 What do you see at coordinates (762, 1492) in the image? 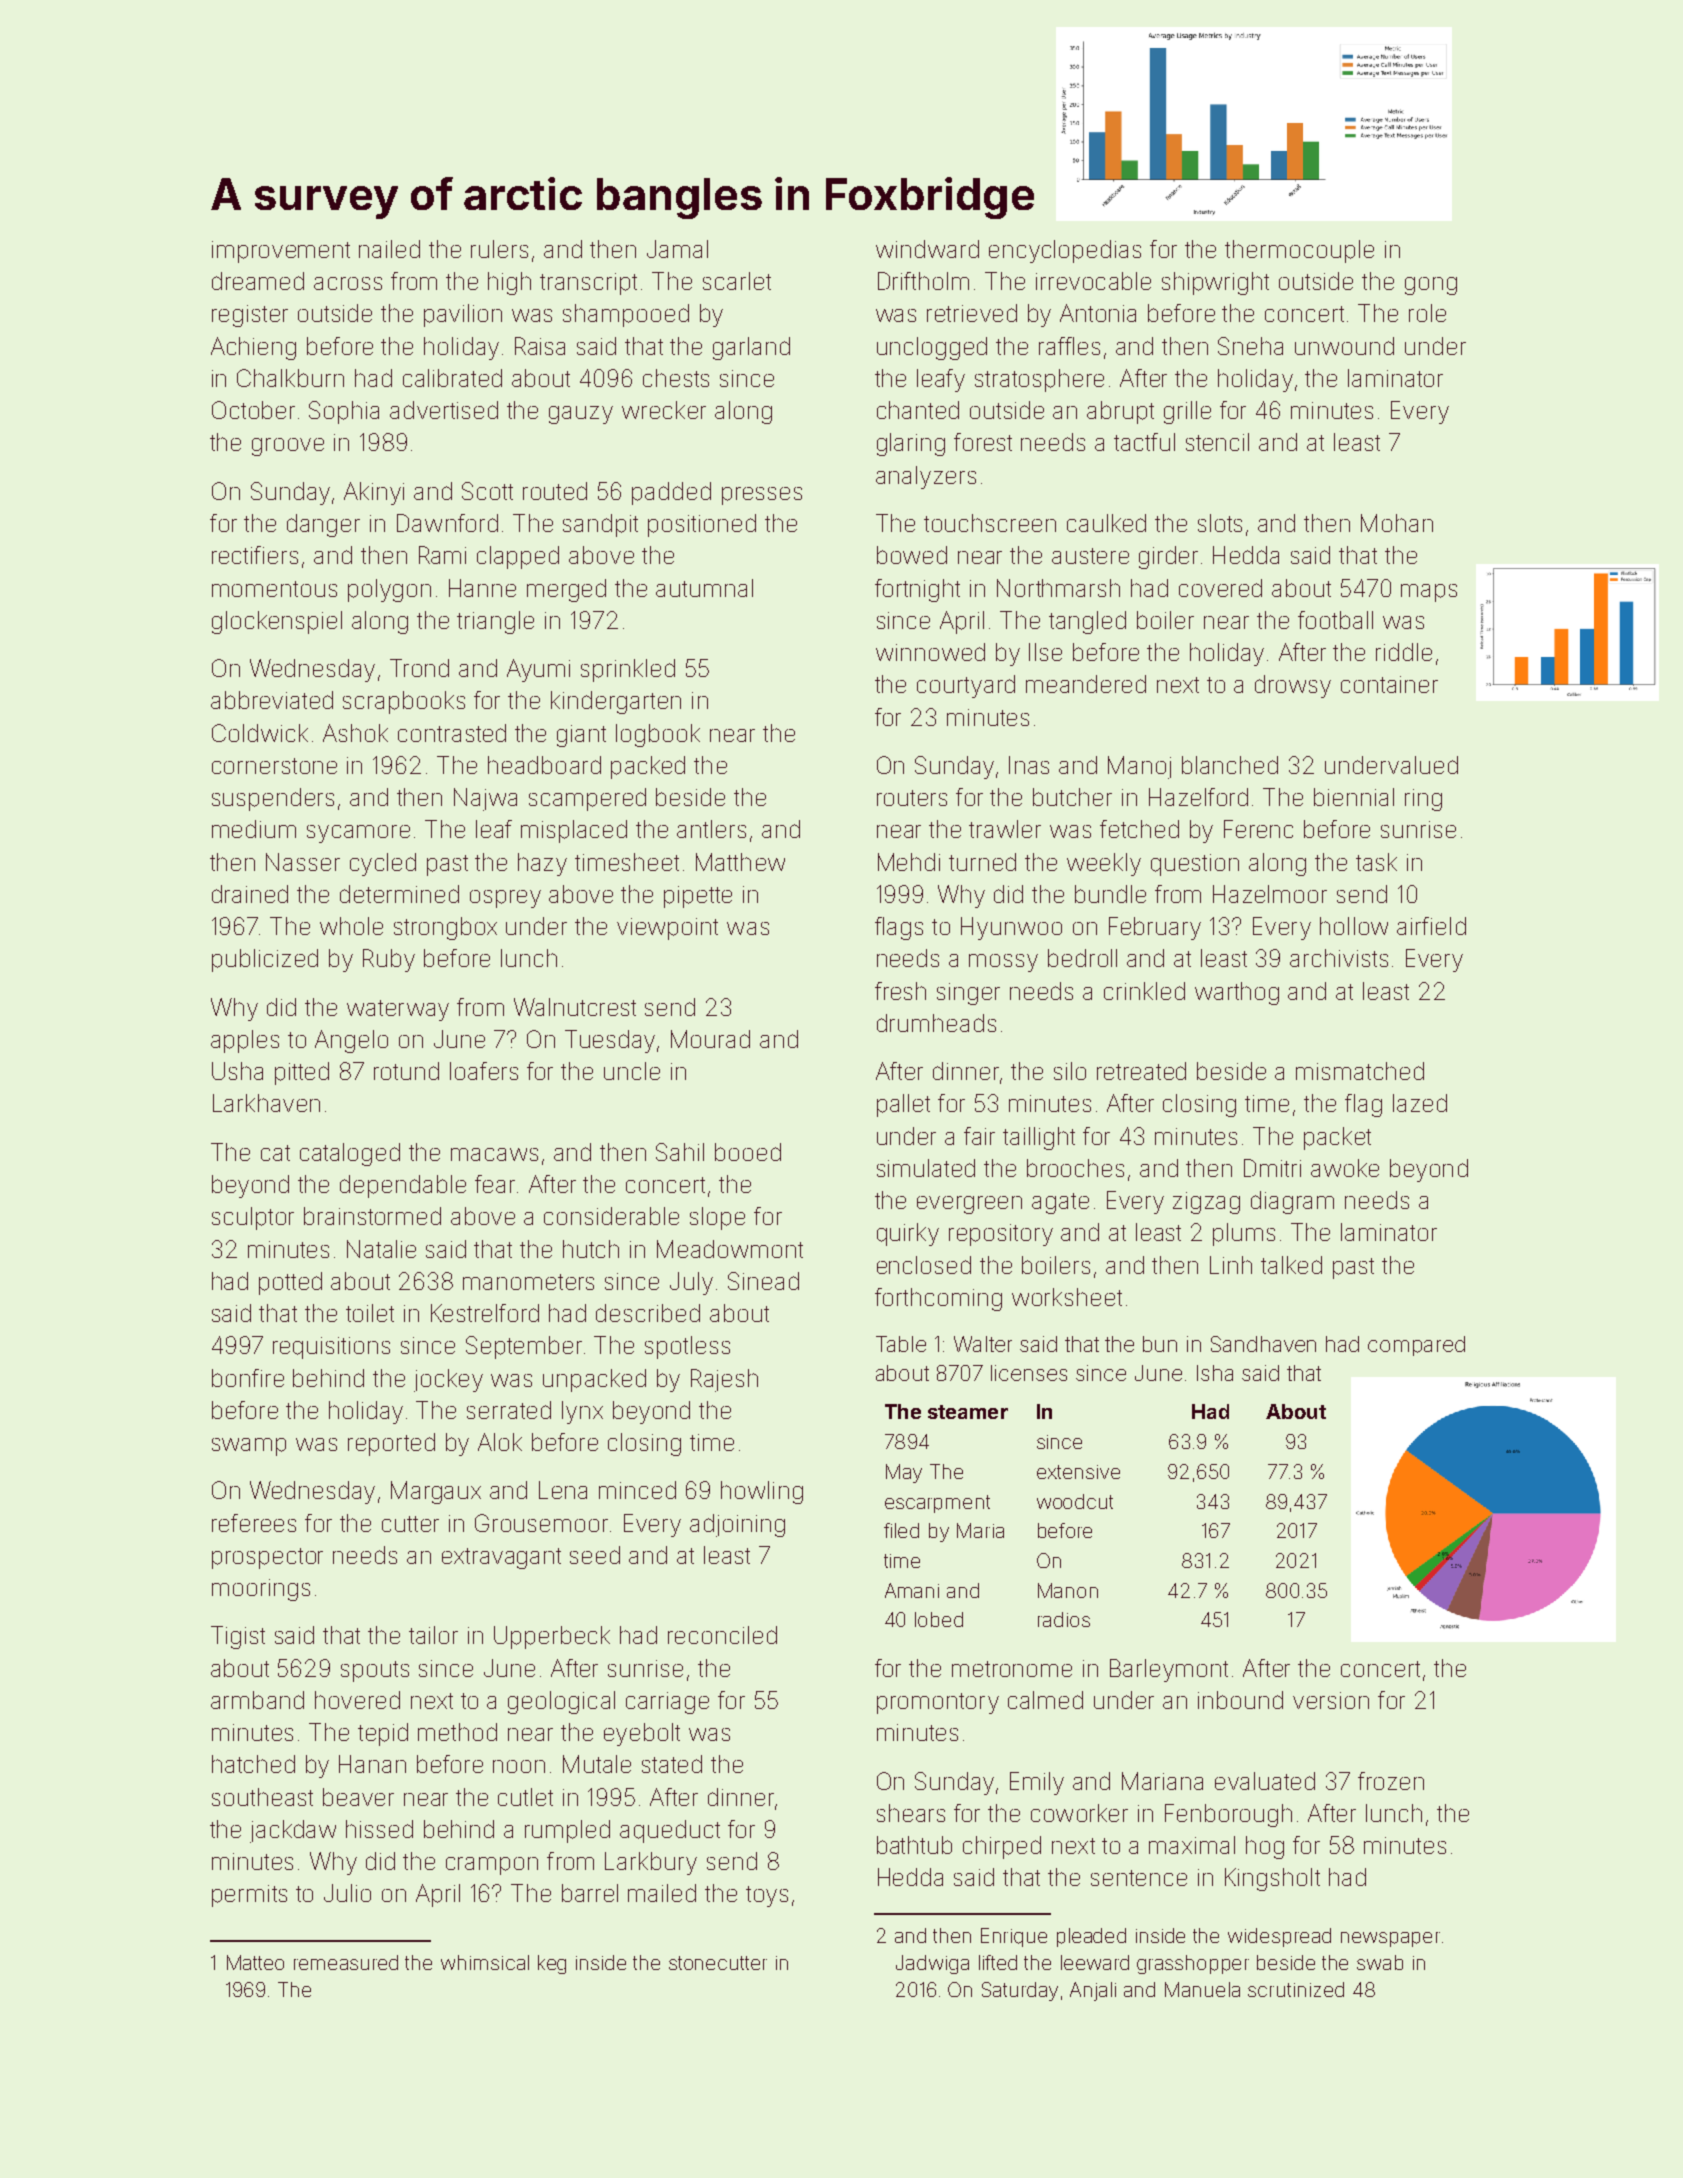
I see `howling` at bounding box center [762, 1492].
